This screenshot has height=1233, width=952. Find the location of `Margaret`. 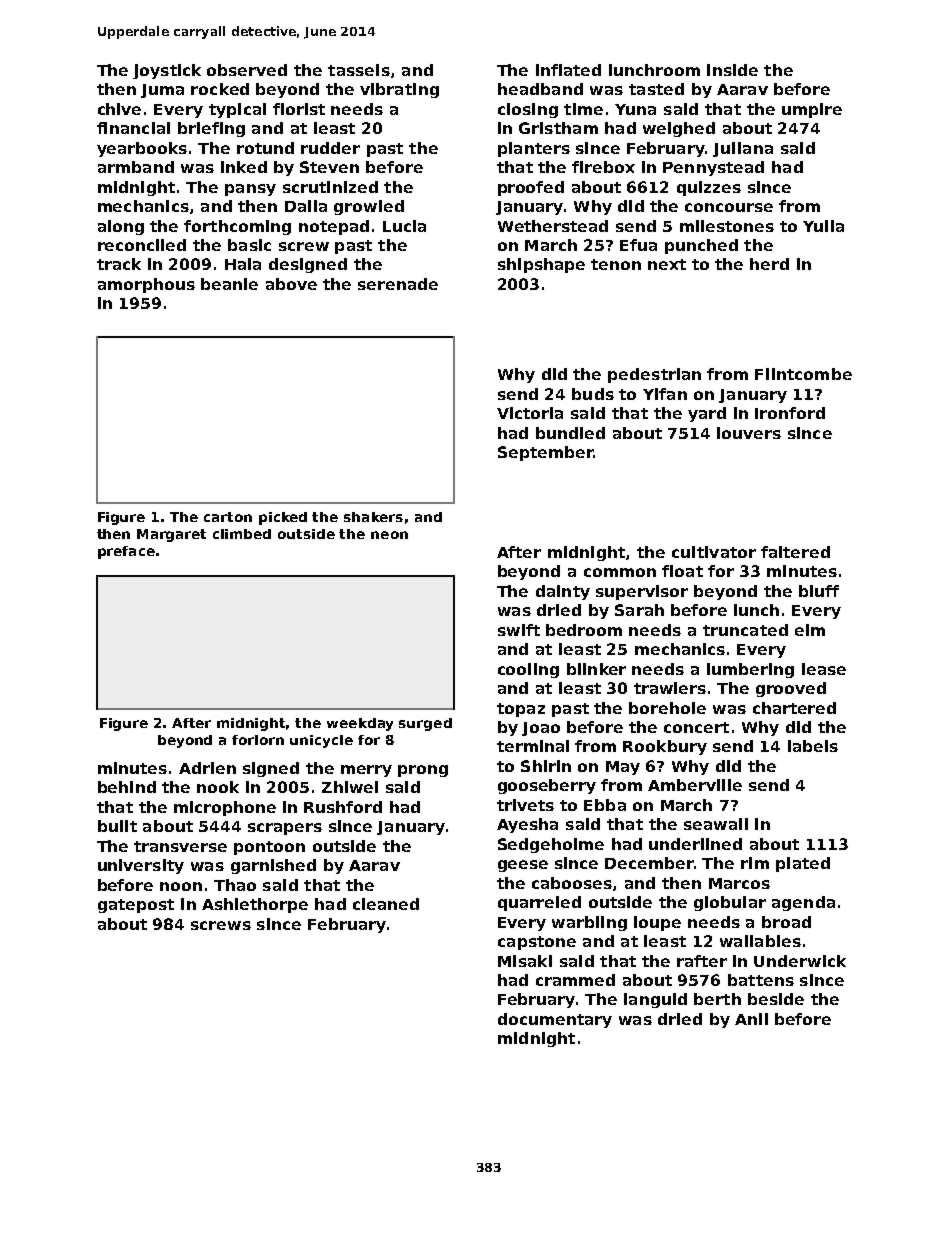

Margaret is located at coordinates (171, 535).
